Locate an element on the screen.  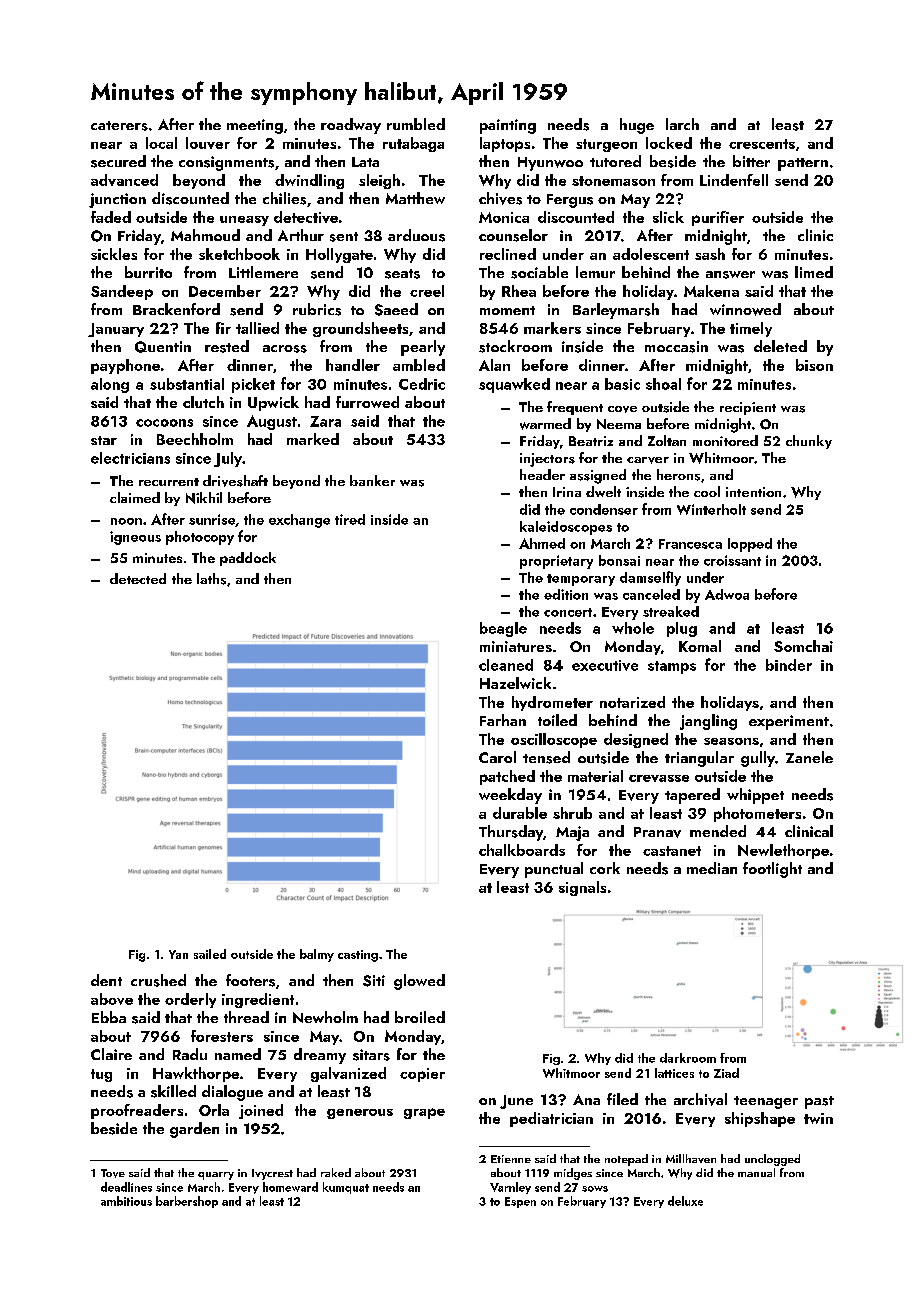
deluxe is located at coordinates (685, 1201).
